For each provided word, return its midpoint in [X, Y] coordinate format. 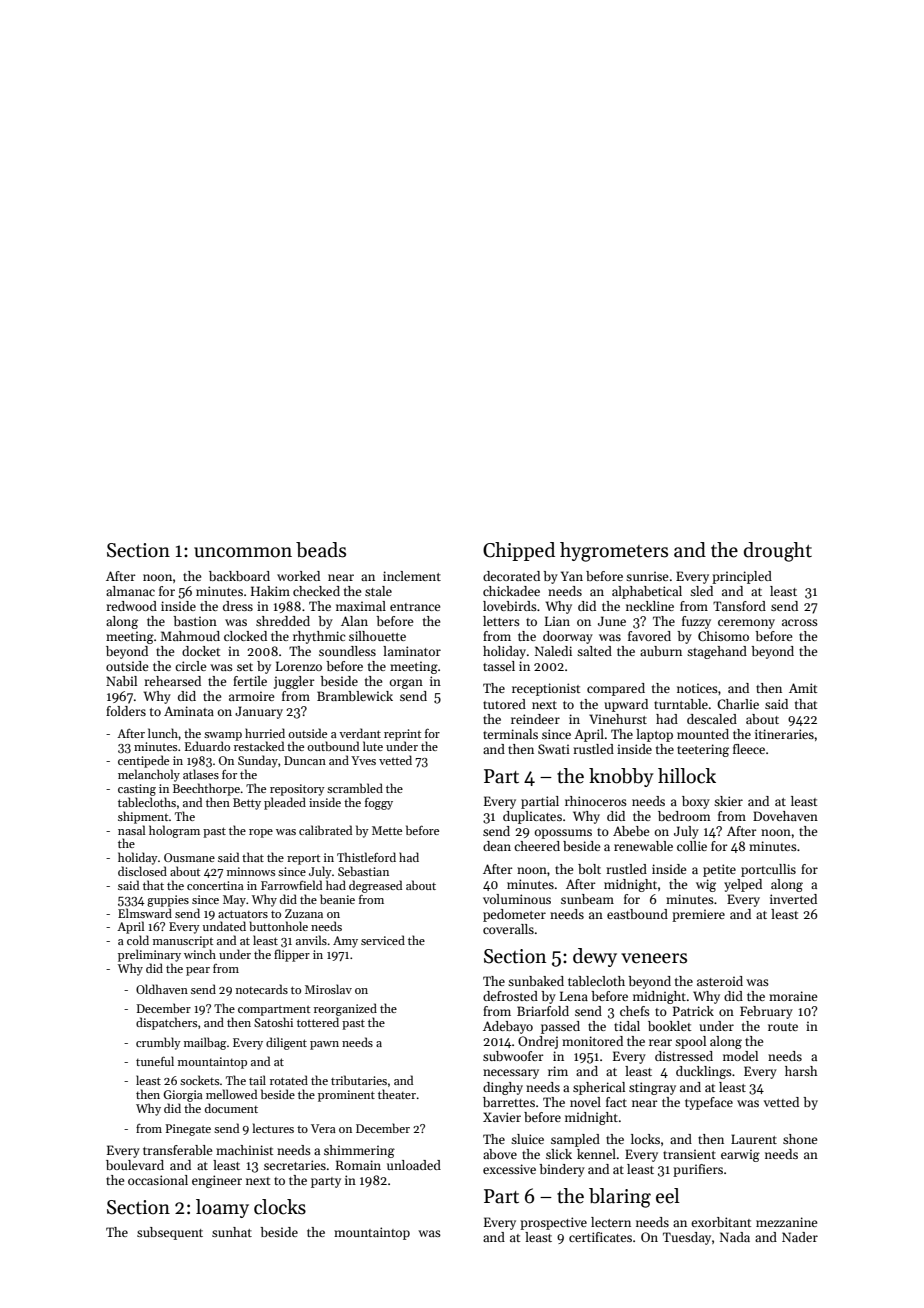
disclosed [142, 871]
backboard [239, 576]
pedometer [514, 915]
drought [778, 552]
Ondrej [538, 1042]
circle [190, 666]
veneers [654, 958]
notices [697, 688]
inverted [793, 899]
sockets [199, 1080]
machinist [244, 1150]
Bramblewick [355, 696]
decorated [511, 576]
